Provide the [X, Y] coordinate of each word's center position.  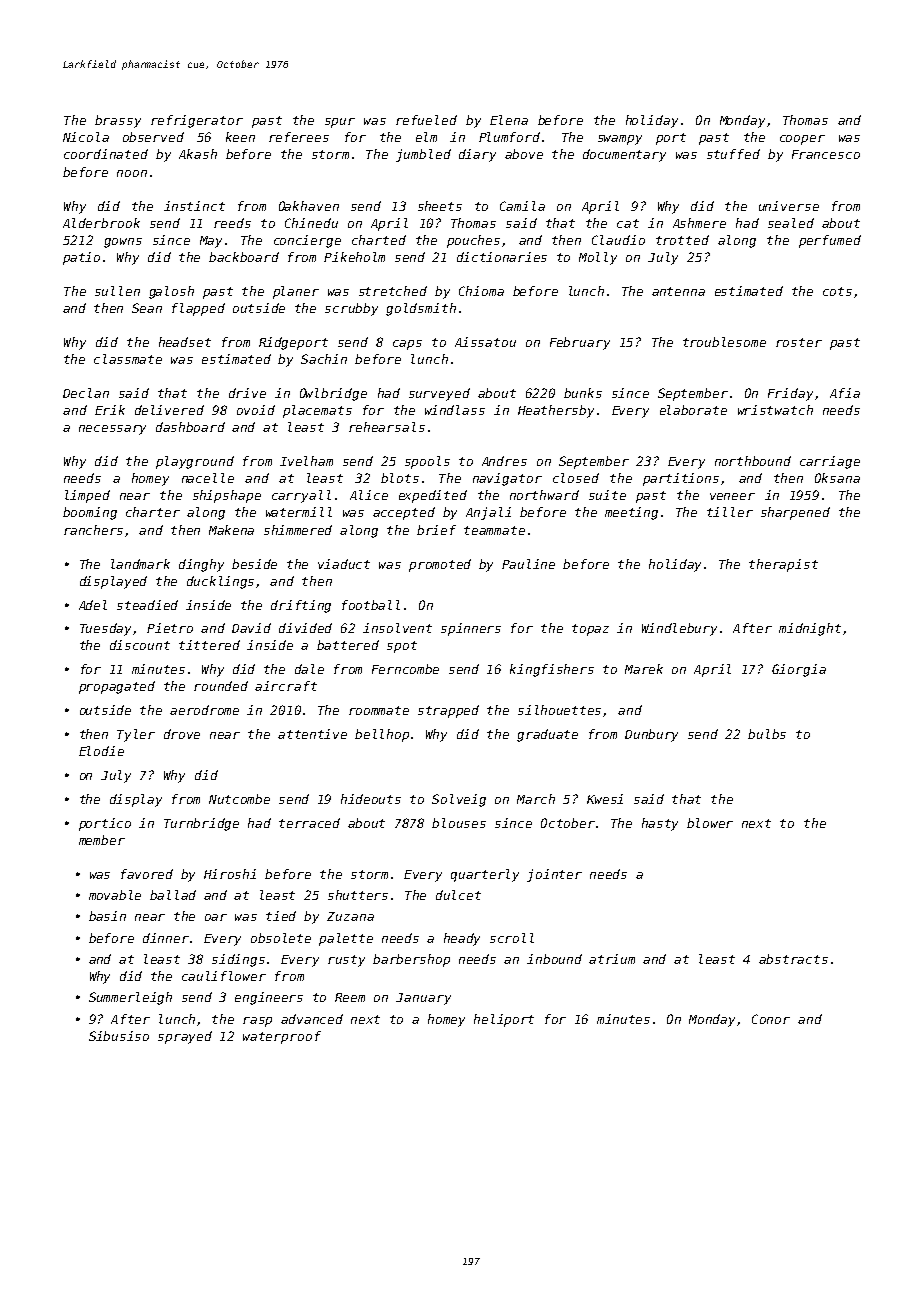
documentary [624, 155]
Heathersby [556, 411]
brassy [118, 121]
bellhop [382, 735]
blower [710, 823]
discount [140, 645]
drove [182, 734]
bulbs [767, 734]
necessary [112, 430]
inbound [554, 959]
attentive [312, 734]
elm [426, 137]
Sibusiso [119, 1036]
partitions [681, 479]
